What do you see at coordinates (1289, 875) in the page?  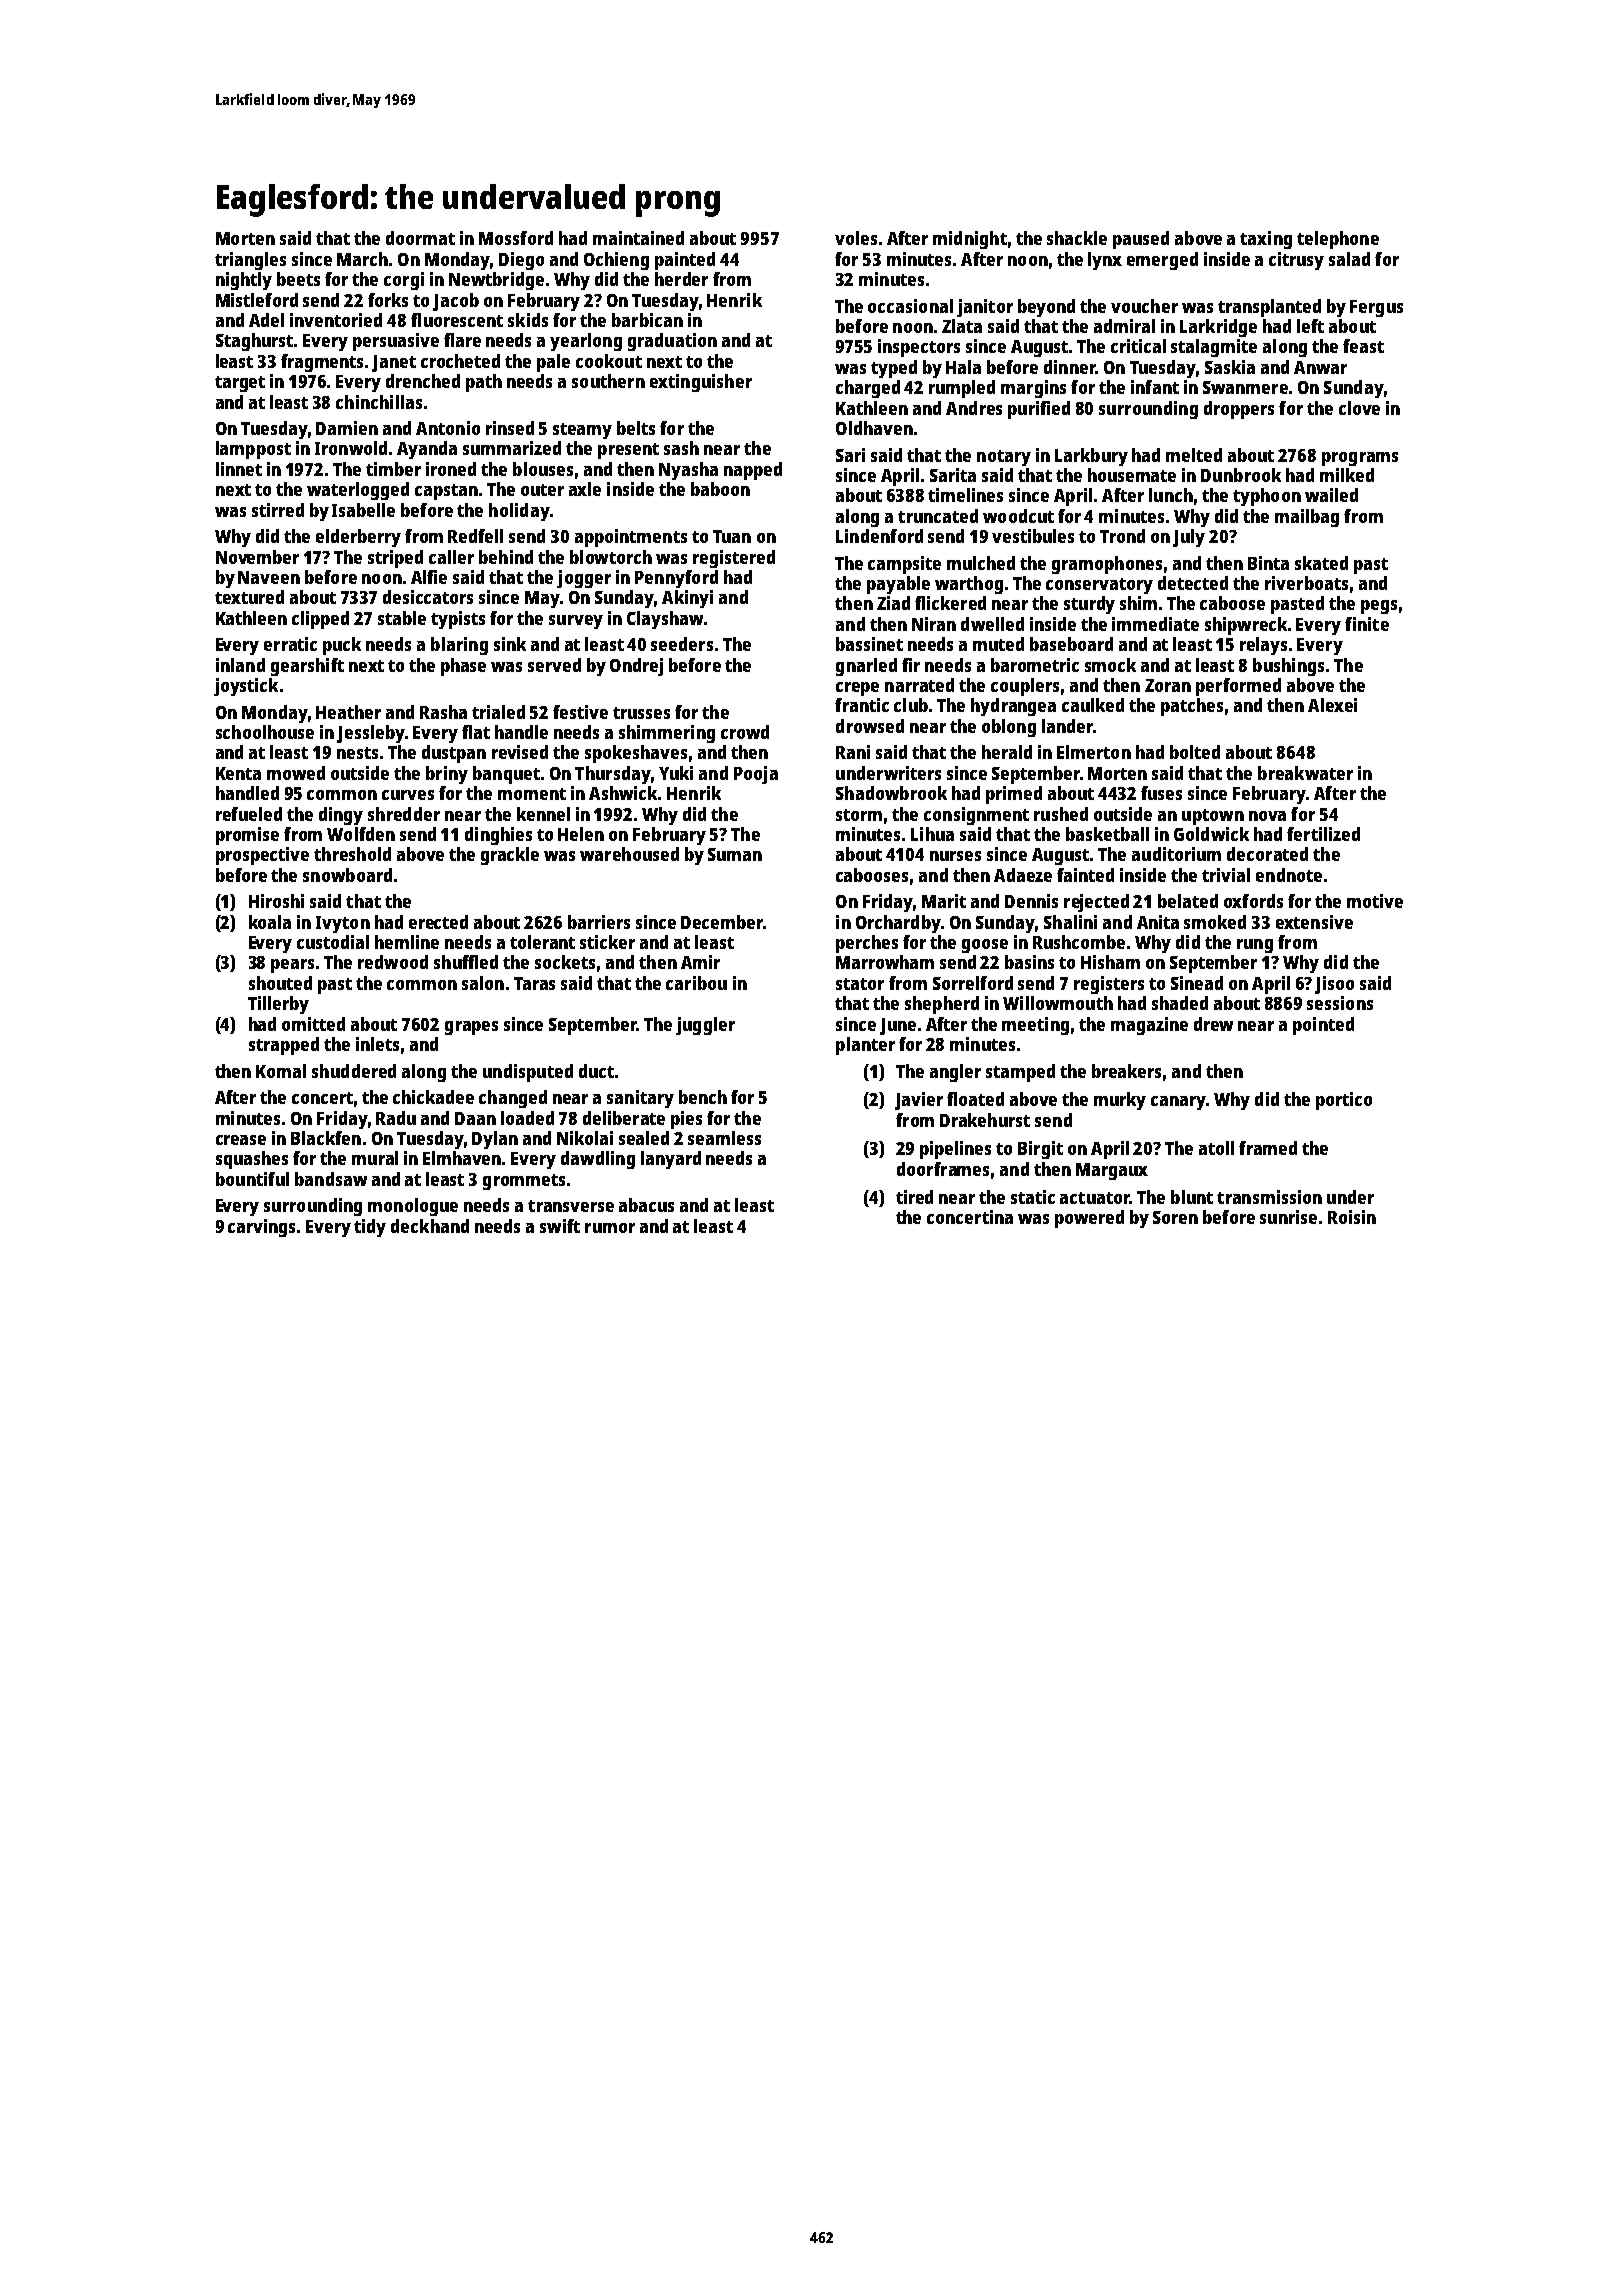 I see `endnote` at bounding box center [1289, 875].
